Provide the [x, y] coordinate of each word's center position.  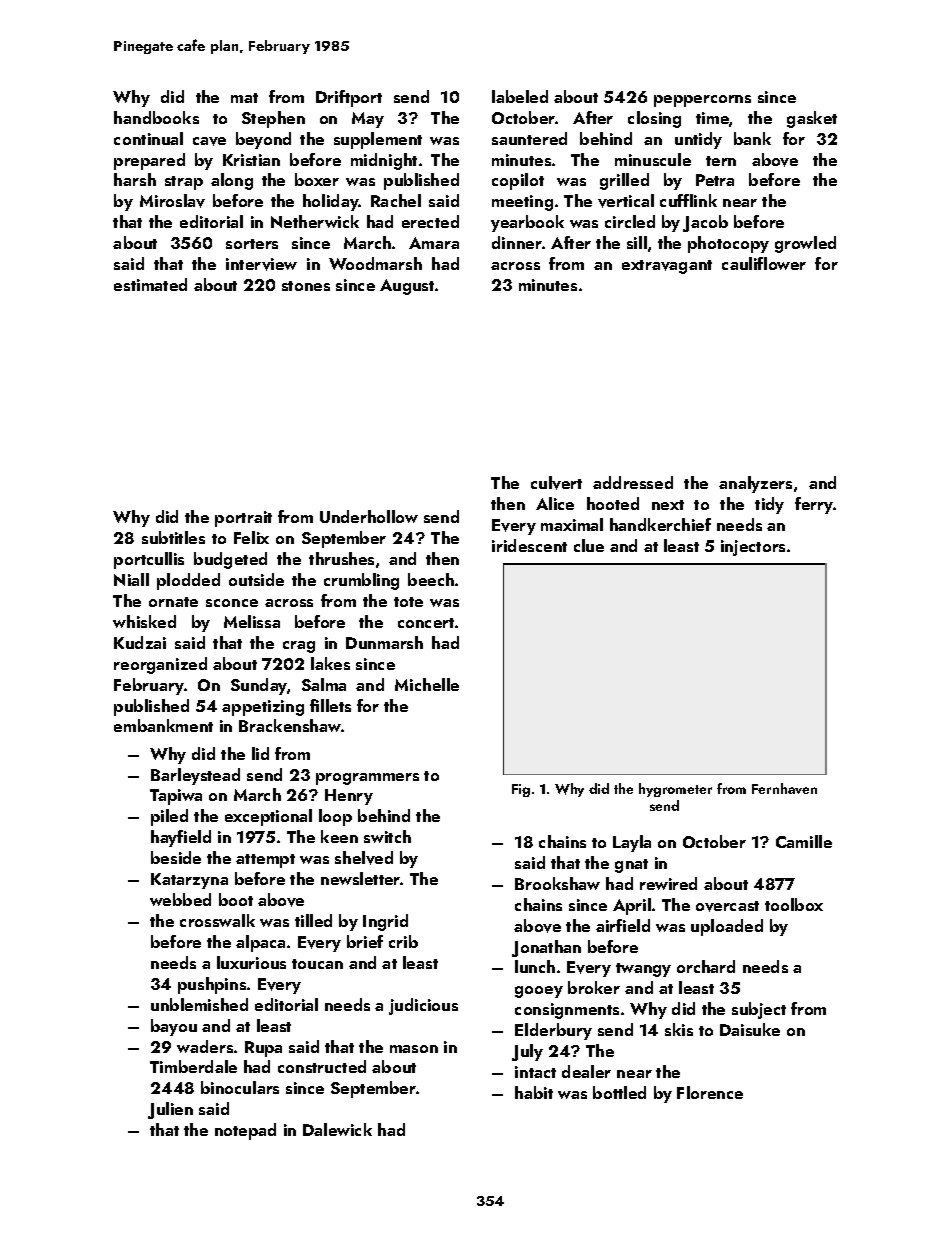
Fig [521, 790]
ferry [814, 505]
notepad [245, 1131]
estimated [150, 284]
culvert [556, 483]
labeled [520, 96]
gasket [812, 119]
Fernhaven [784, 788]
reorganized [160, 665]
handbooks [156, 117]
